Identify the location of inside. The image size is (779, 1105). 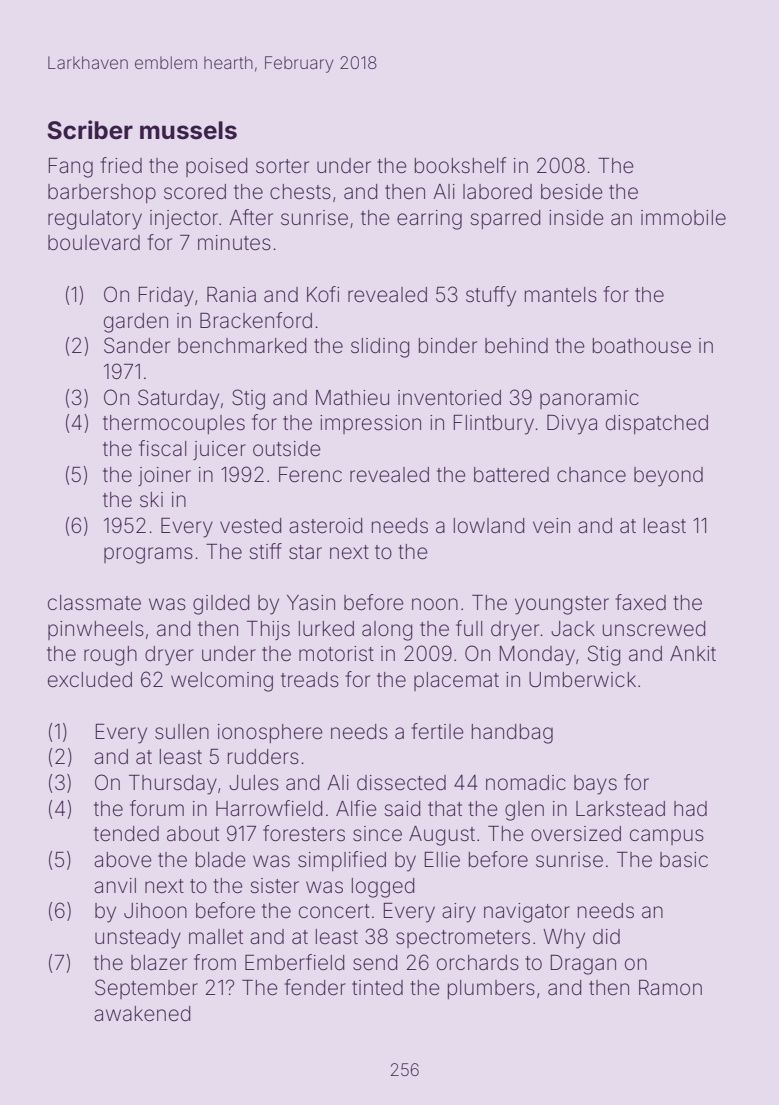
(576, 218).
